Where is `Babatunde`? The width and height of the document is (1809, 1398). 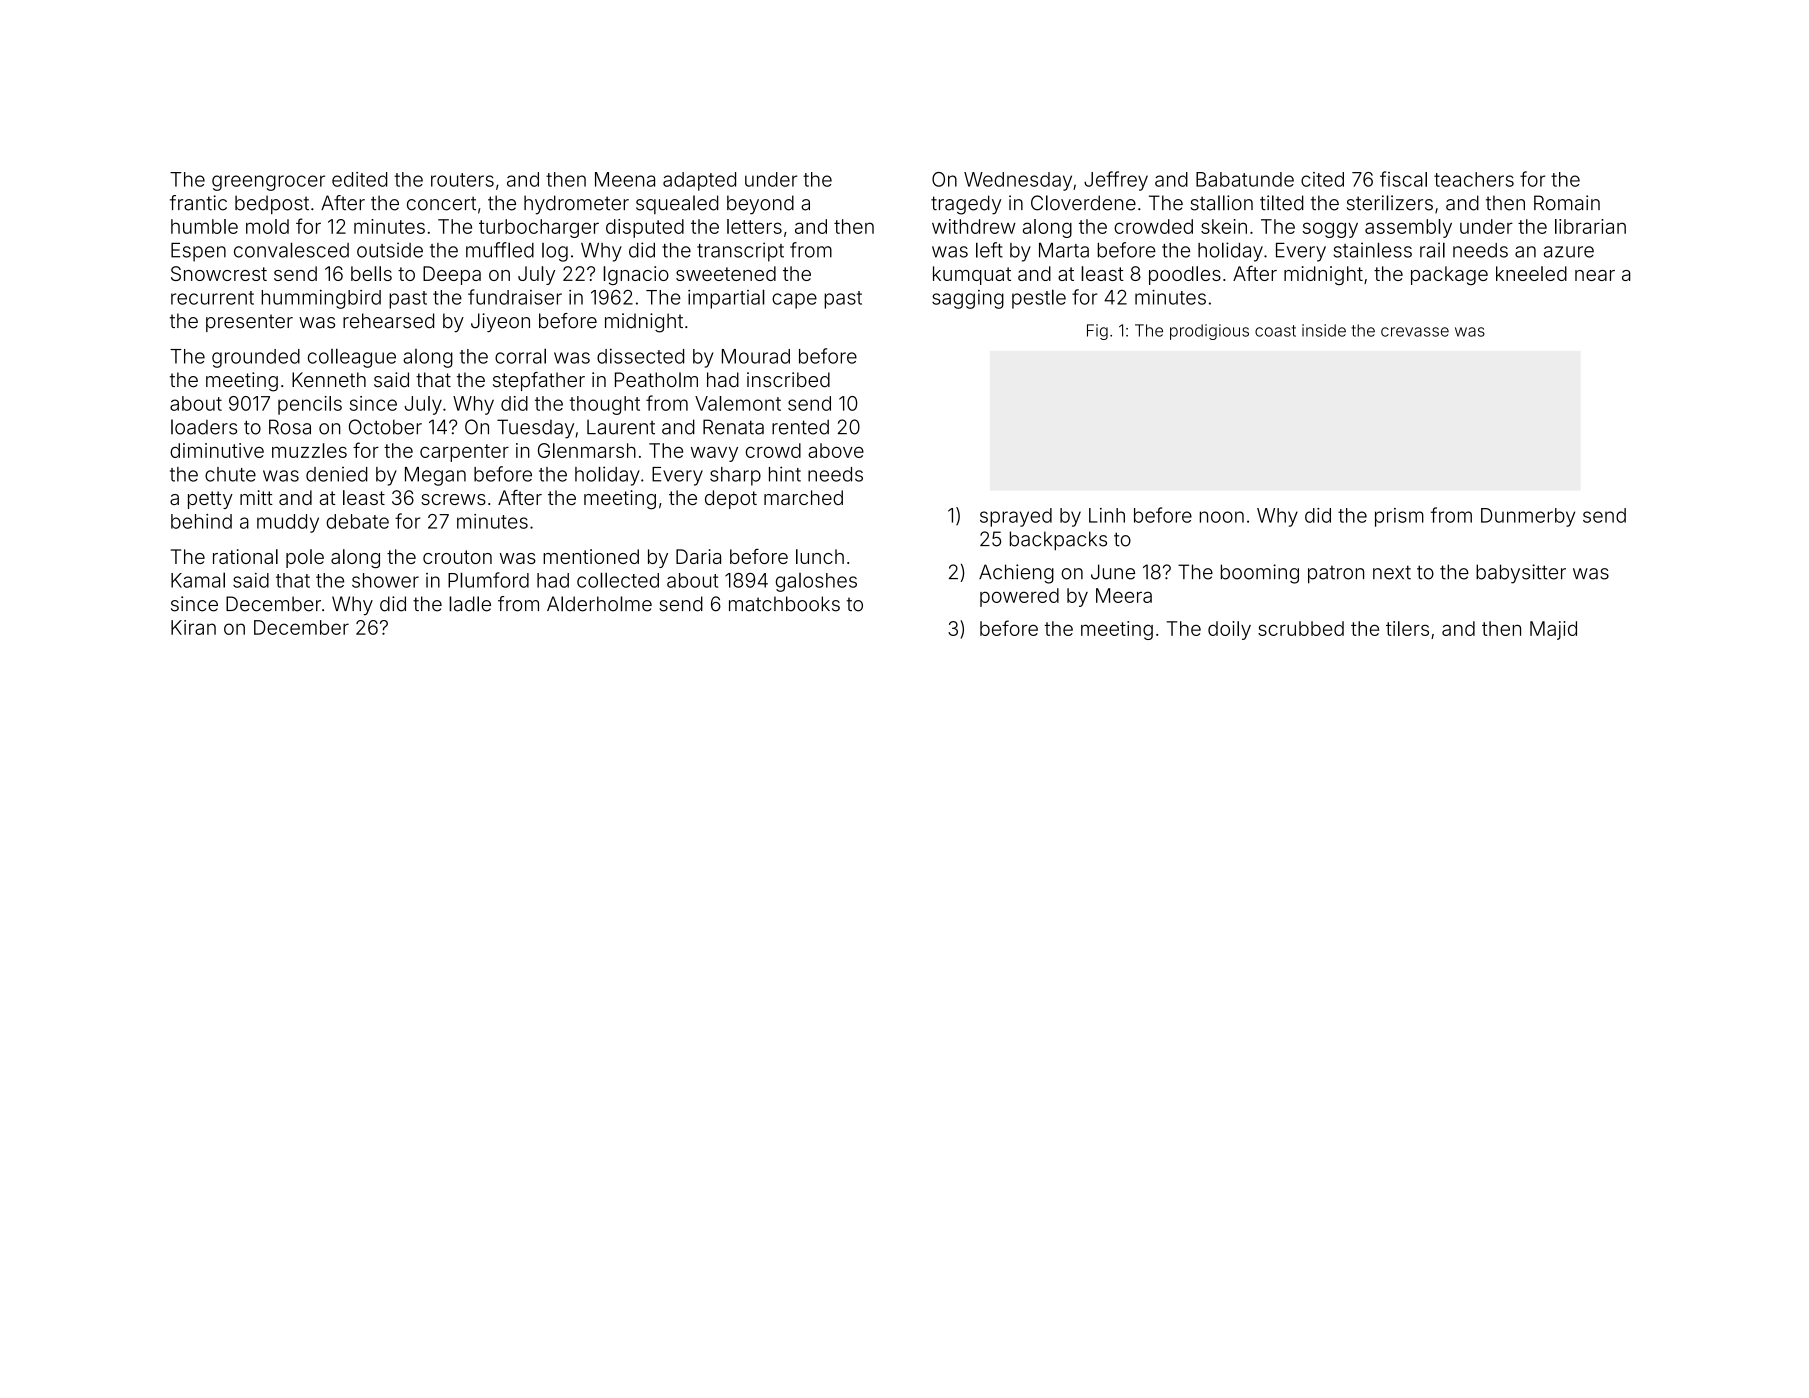 Babatunde is located at coordinates (1245, 179).
